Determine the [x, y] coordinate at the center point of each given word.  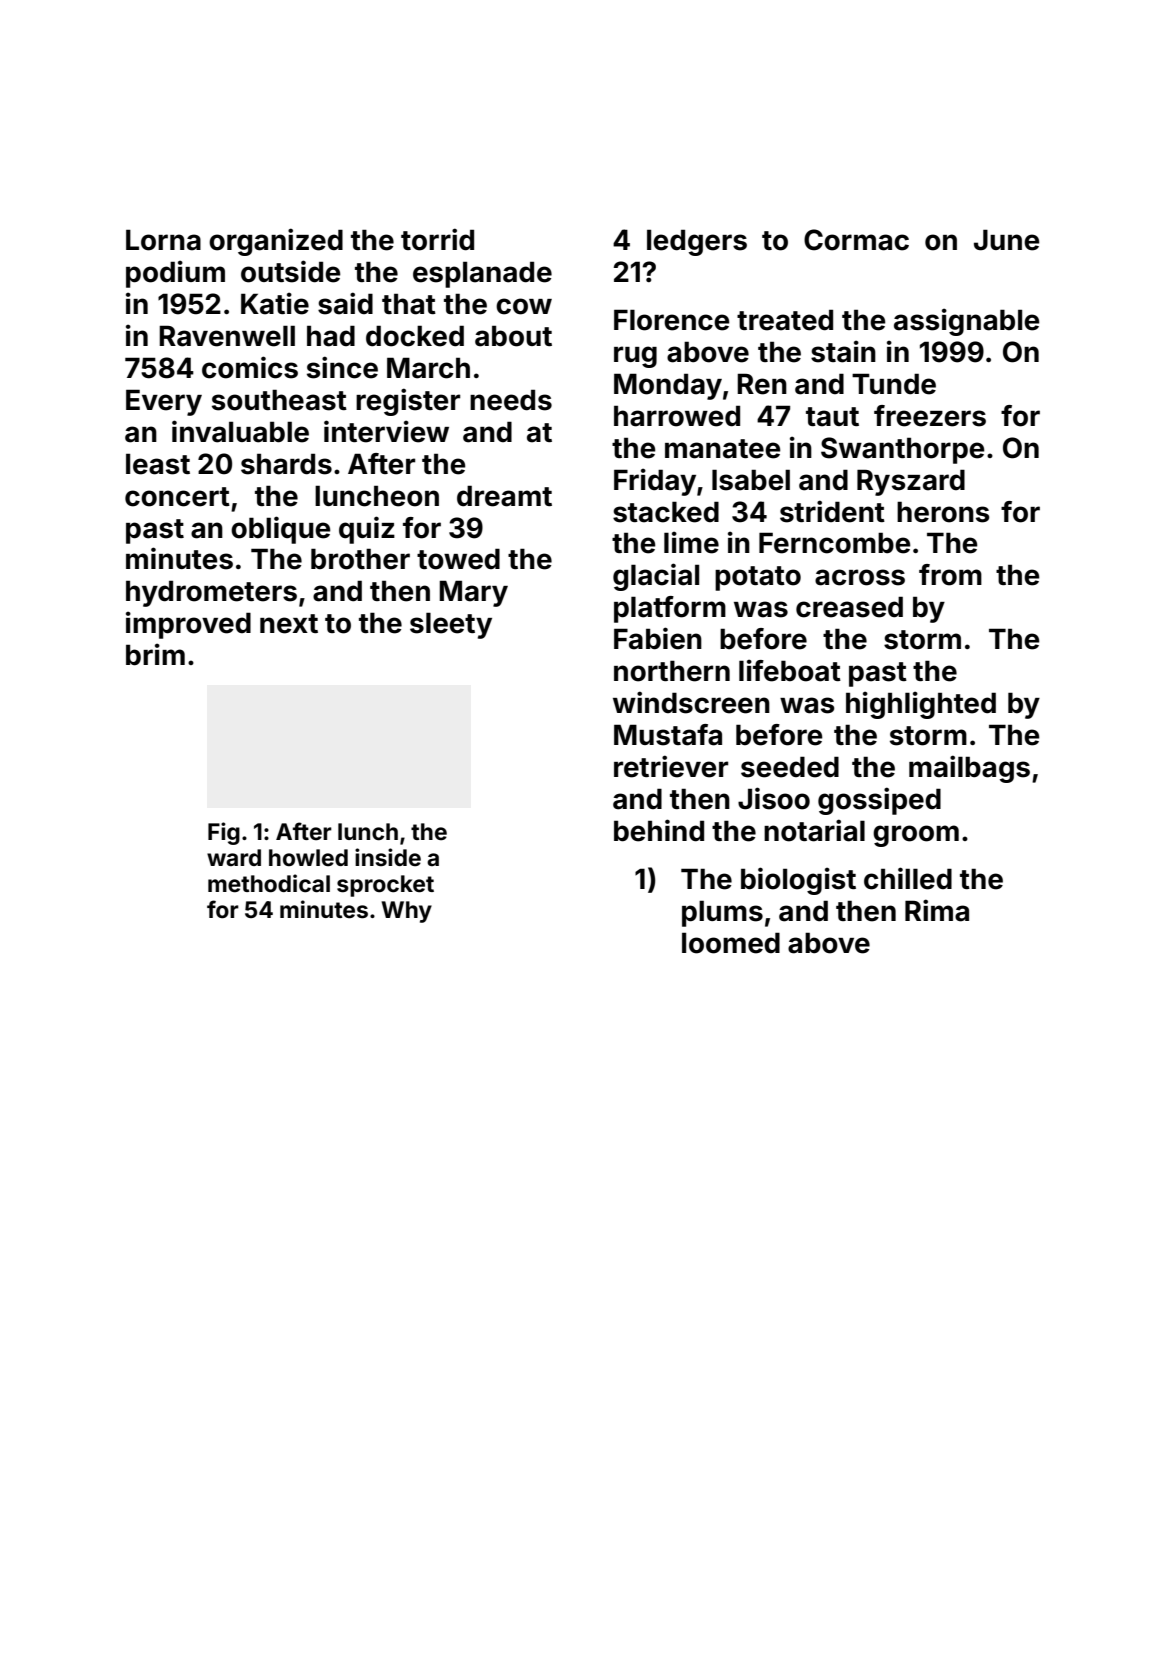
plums [722, 913]
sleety [451, 625]
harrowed [677, 416]
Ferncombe [835, 543]
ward [234, 857]
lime [691, 542]
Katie [275, 303]
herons [943, 512]
